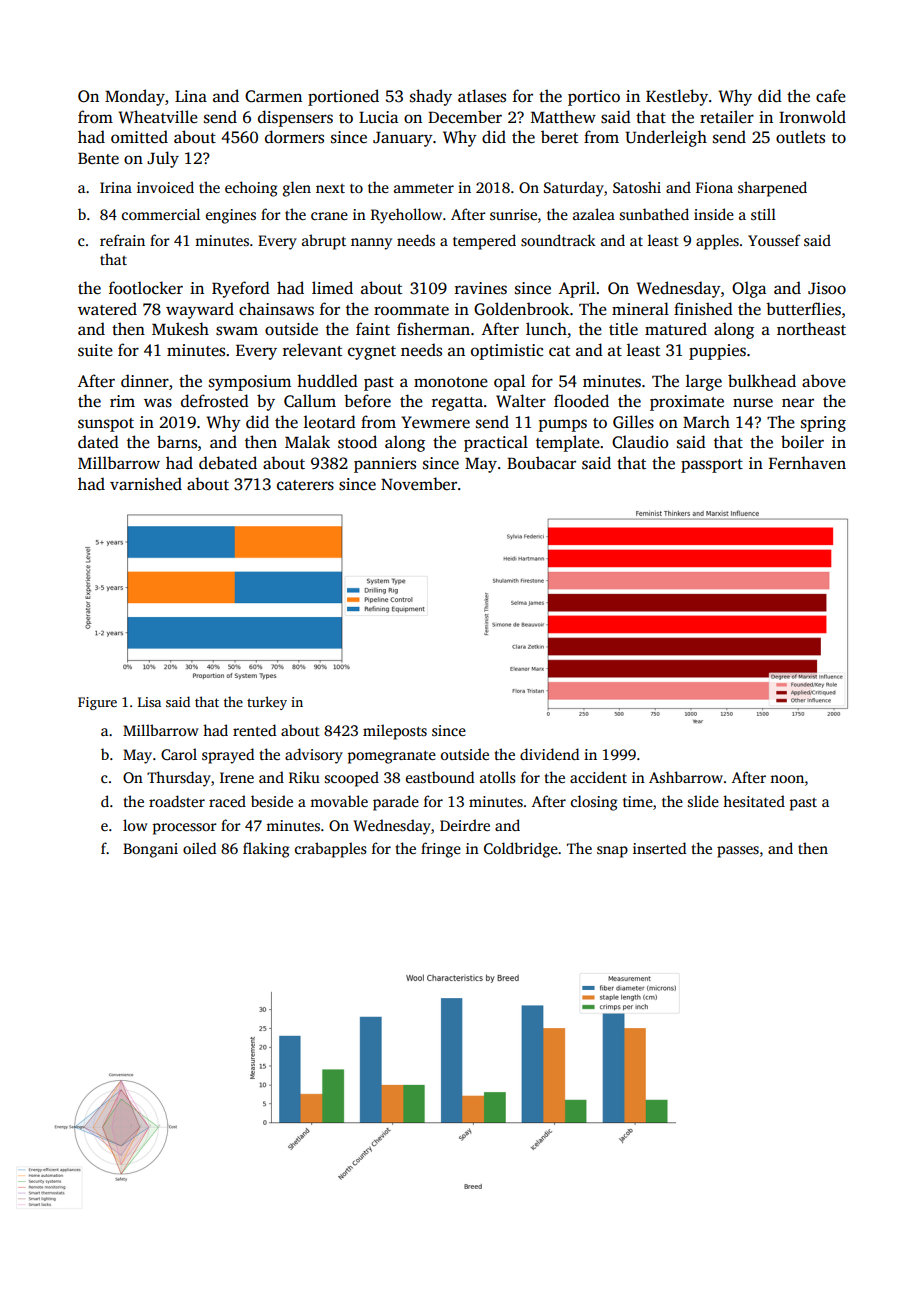  I want to click on ammeter, so click(424, 188).
